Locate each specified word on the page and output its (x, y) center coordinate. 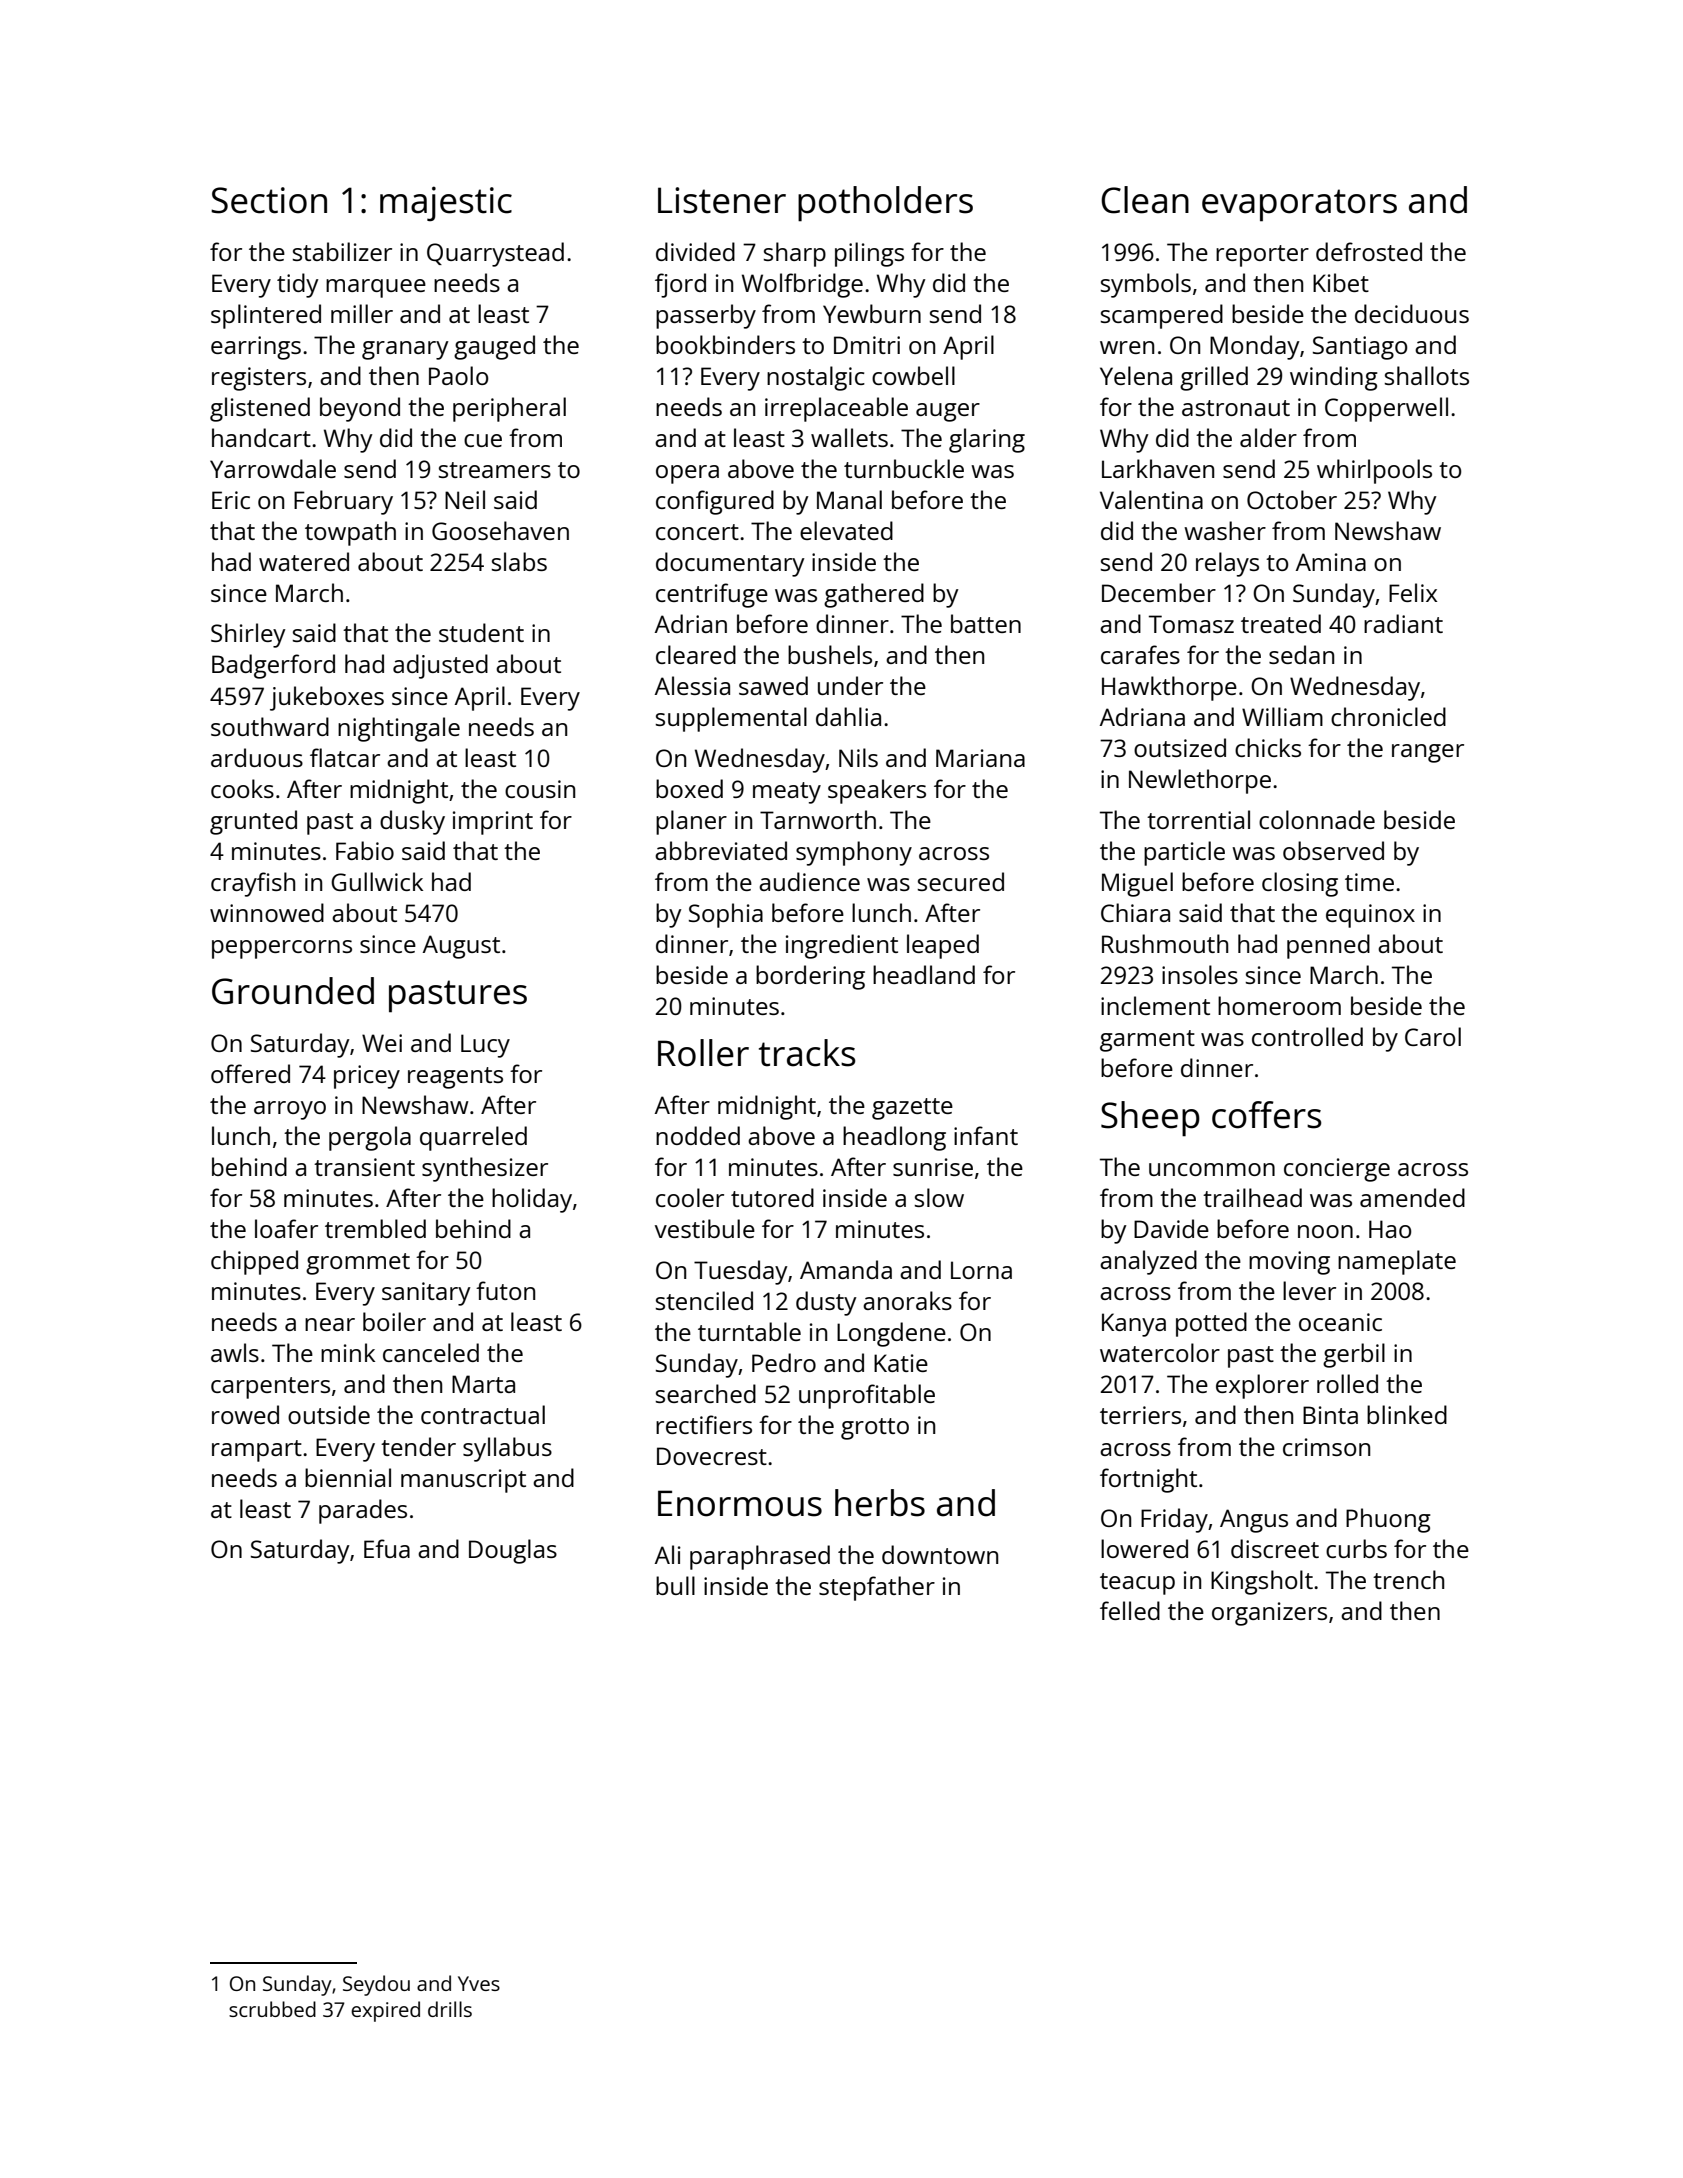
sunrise (933, 1167)
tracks (807, 1053)
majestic (446, 203)
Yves (479, 1983)
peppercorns (282, 949)
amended (1412, 1197)
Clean (1145, 200)
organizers (1269, 1614)
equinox (1370, 916)
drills (450, 2009)
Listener (722, 200)
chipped (254, 1262)
